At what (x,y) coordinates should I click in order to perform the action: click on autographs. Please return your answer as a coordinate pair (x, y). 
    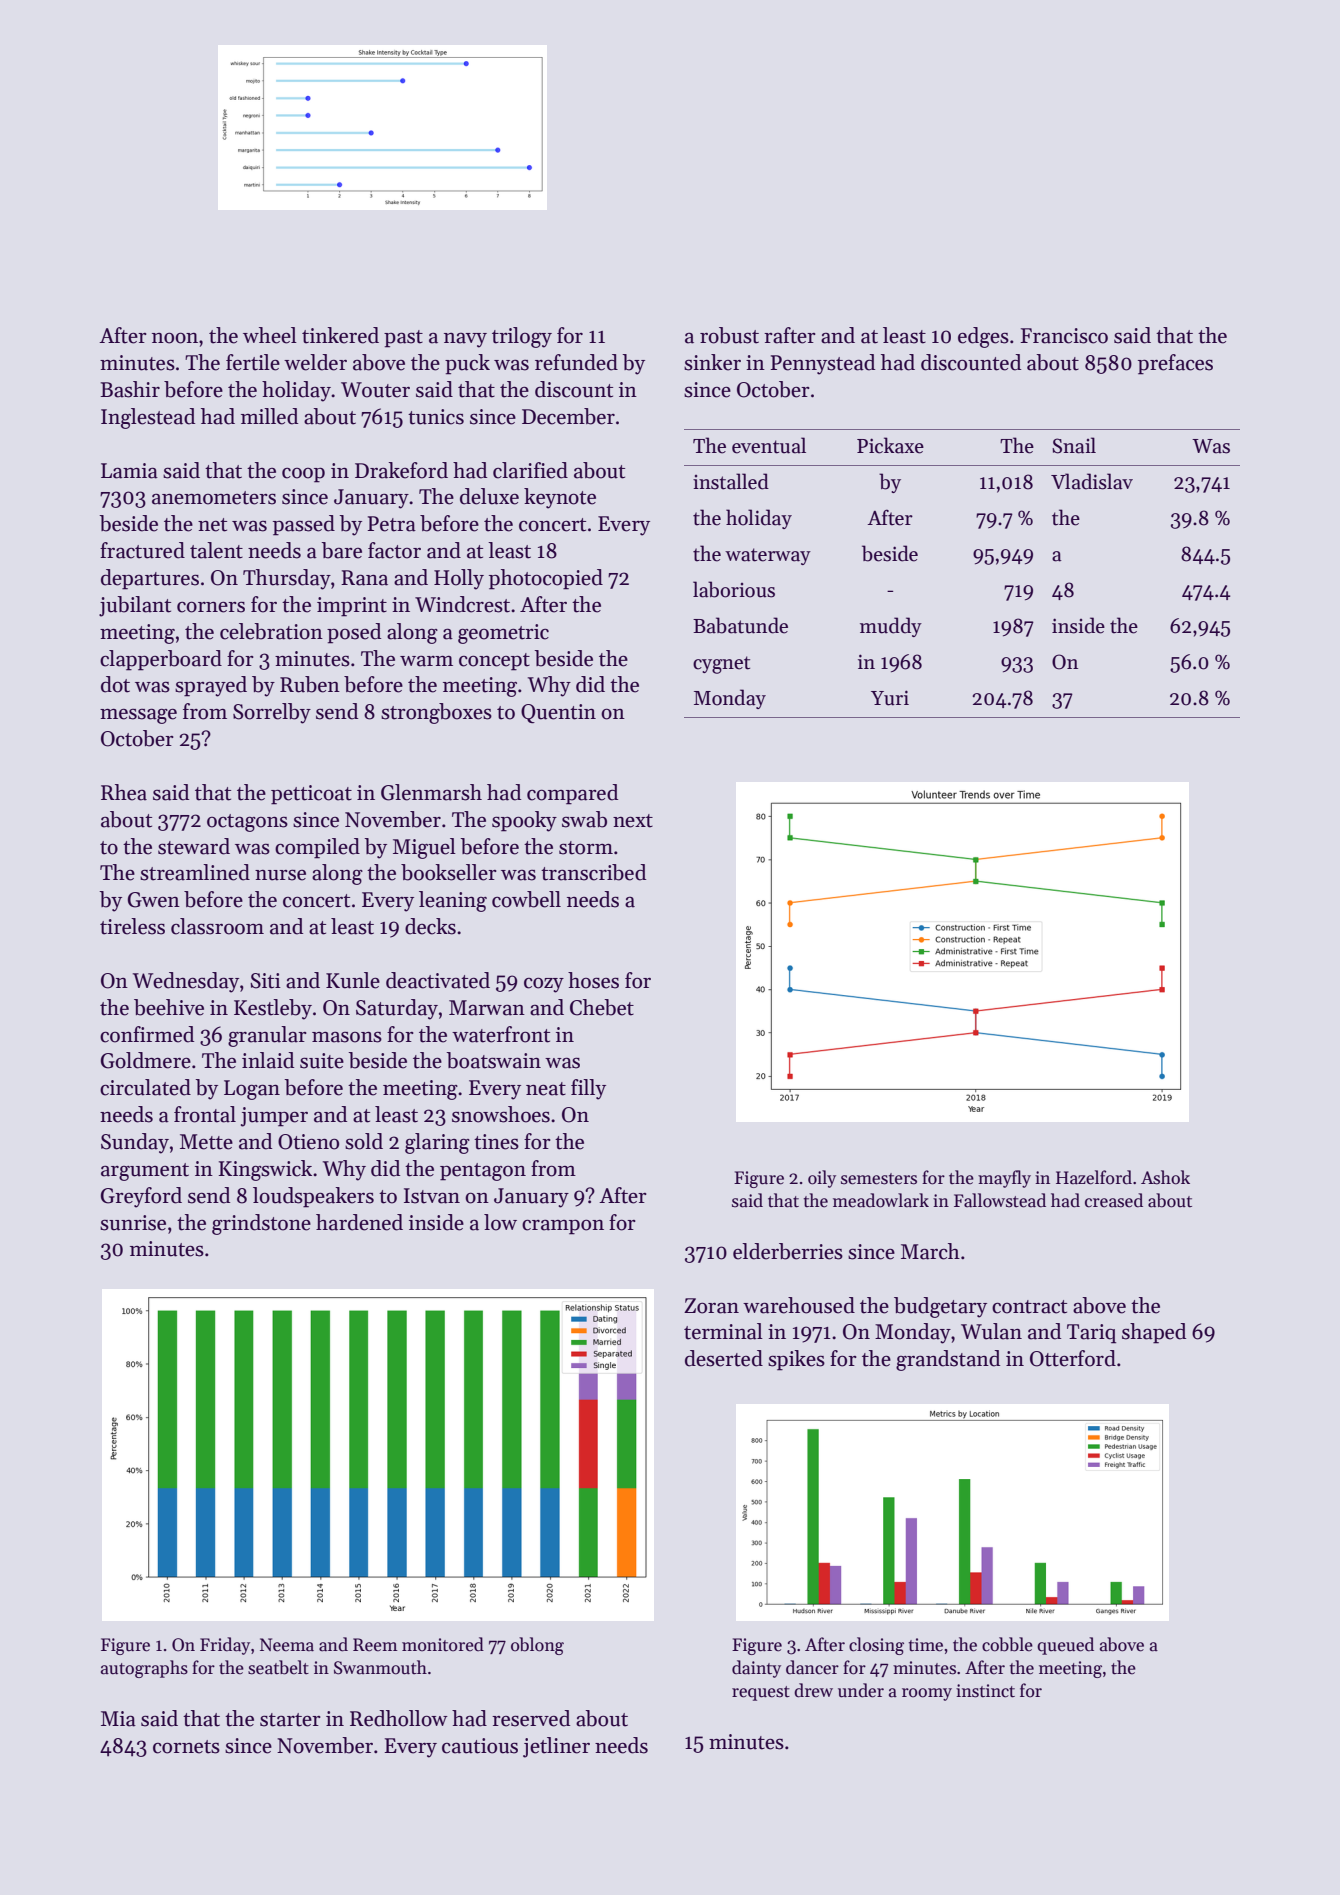
    Looking at the image, I should click on (144, 1669).
